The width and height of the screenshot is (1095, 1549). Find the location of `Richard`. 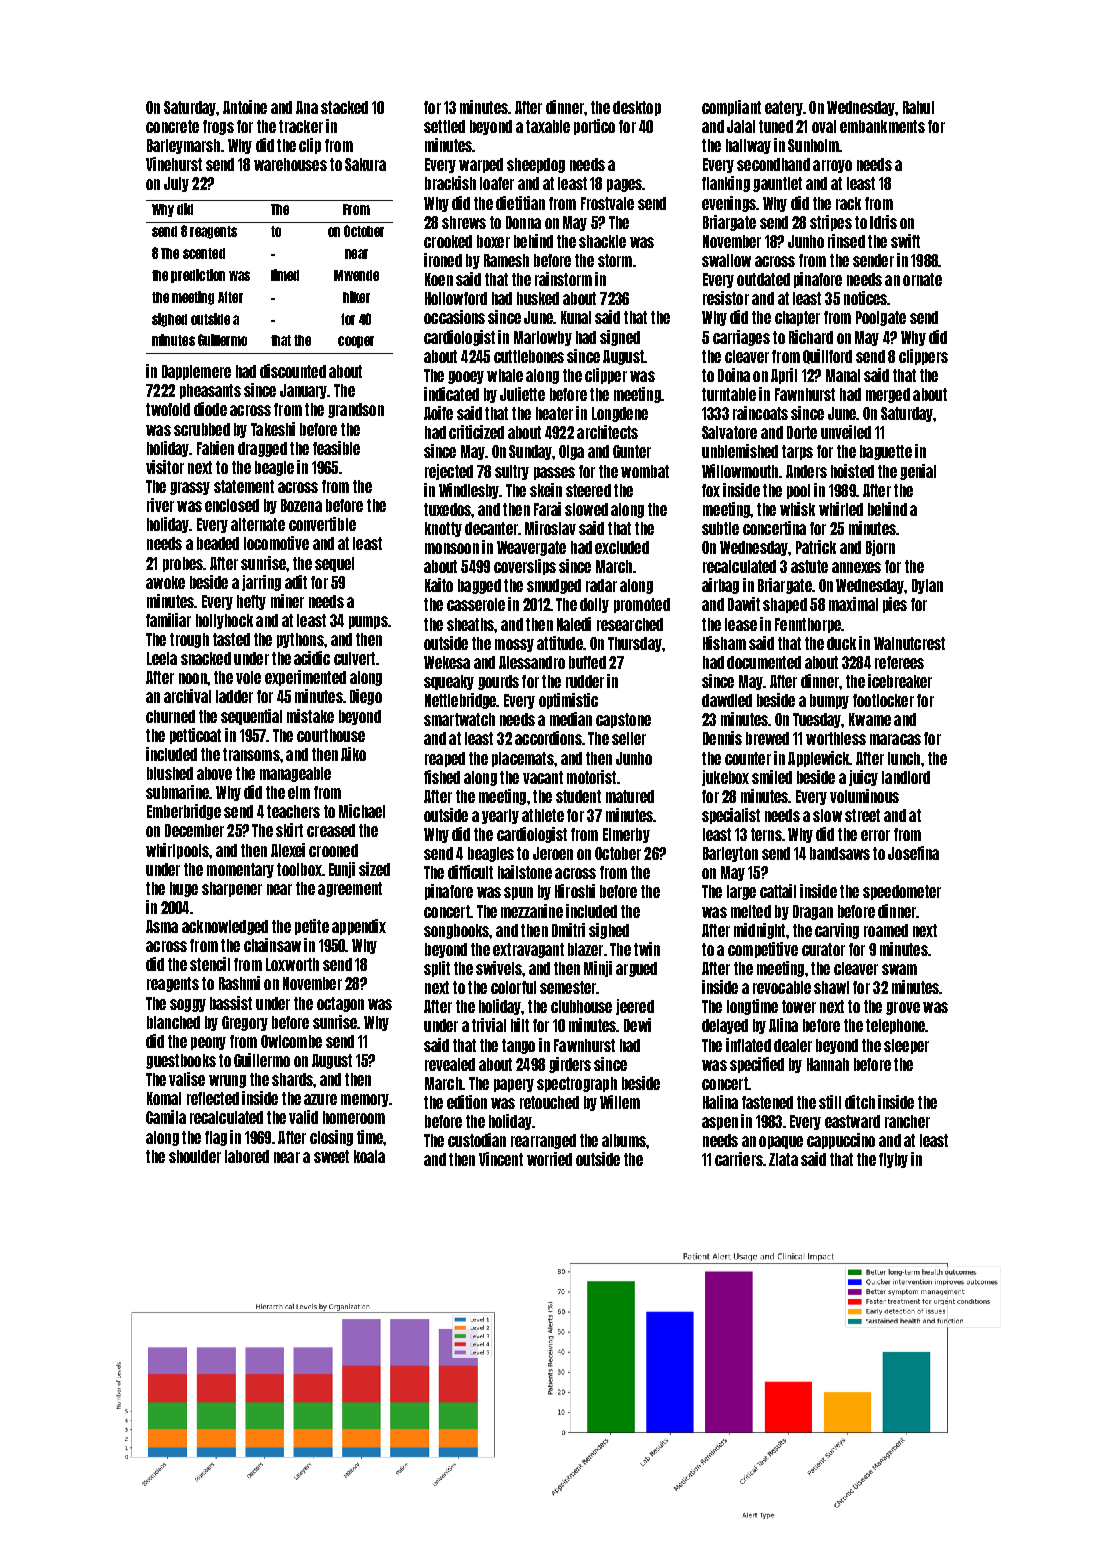

Richard is located at coordinates (811, 337).
